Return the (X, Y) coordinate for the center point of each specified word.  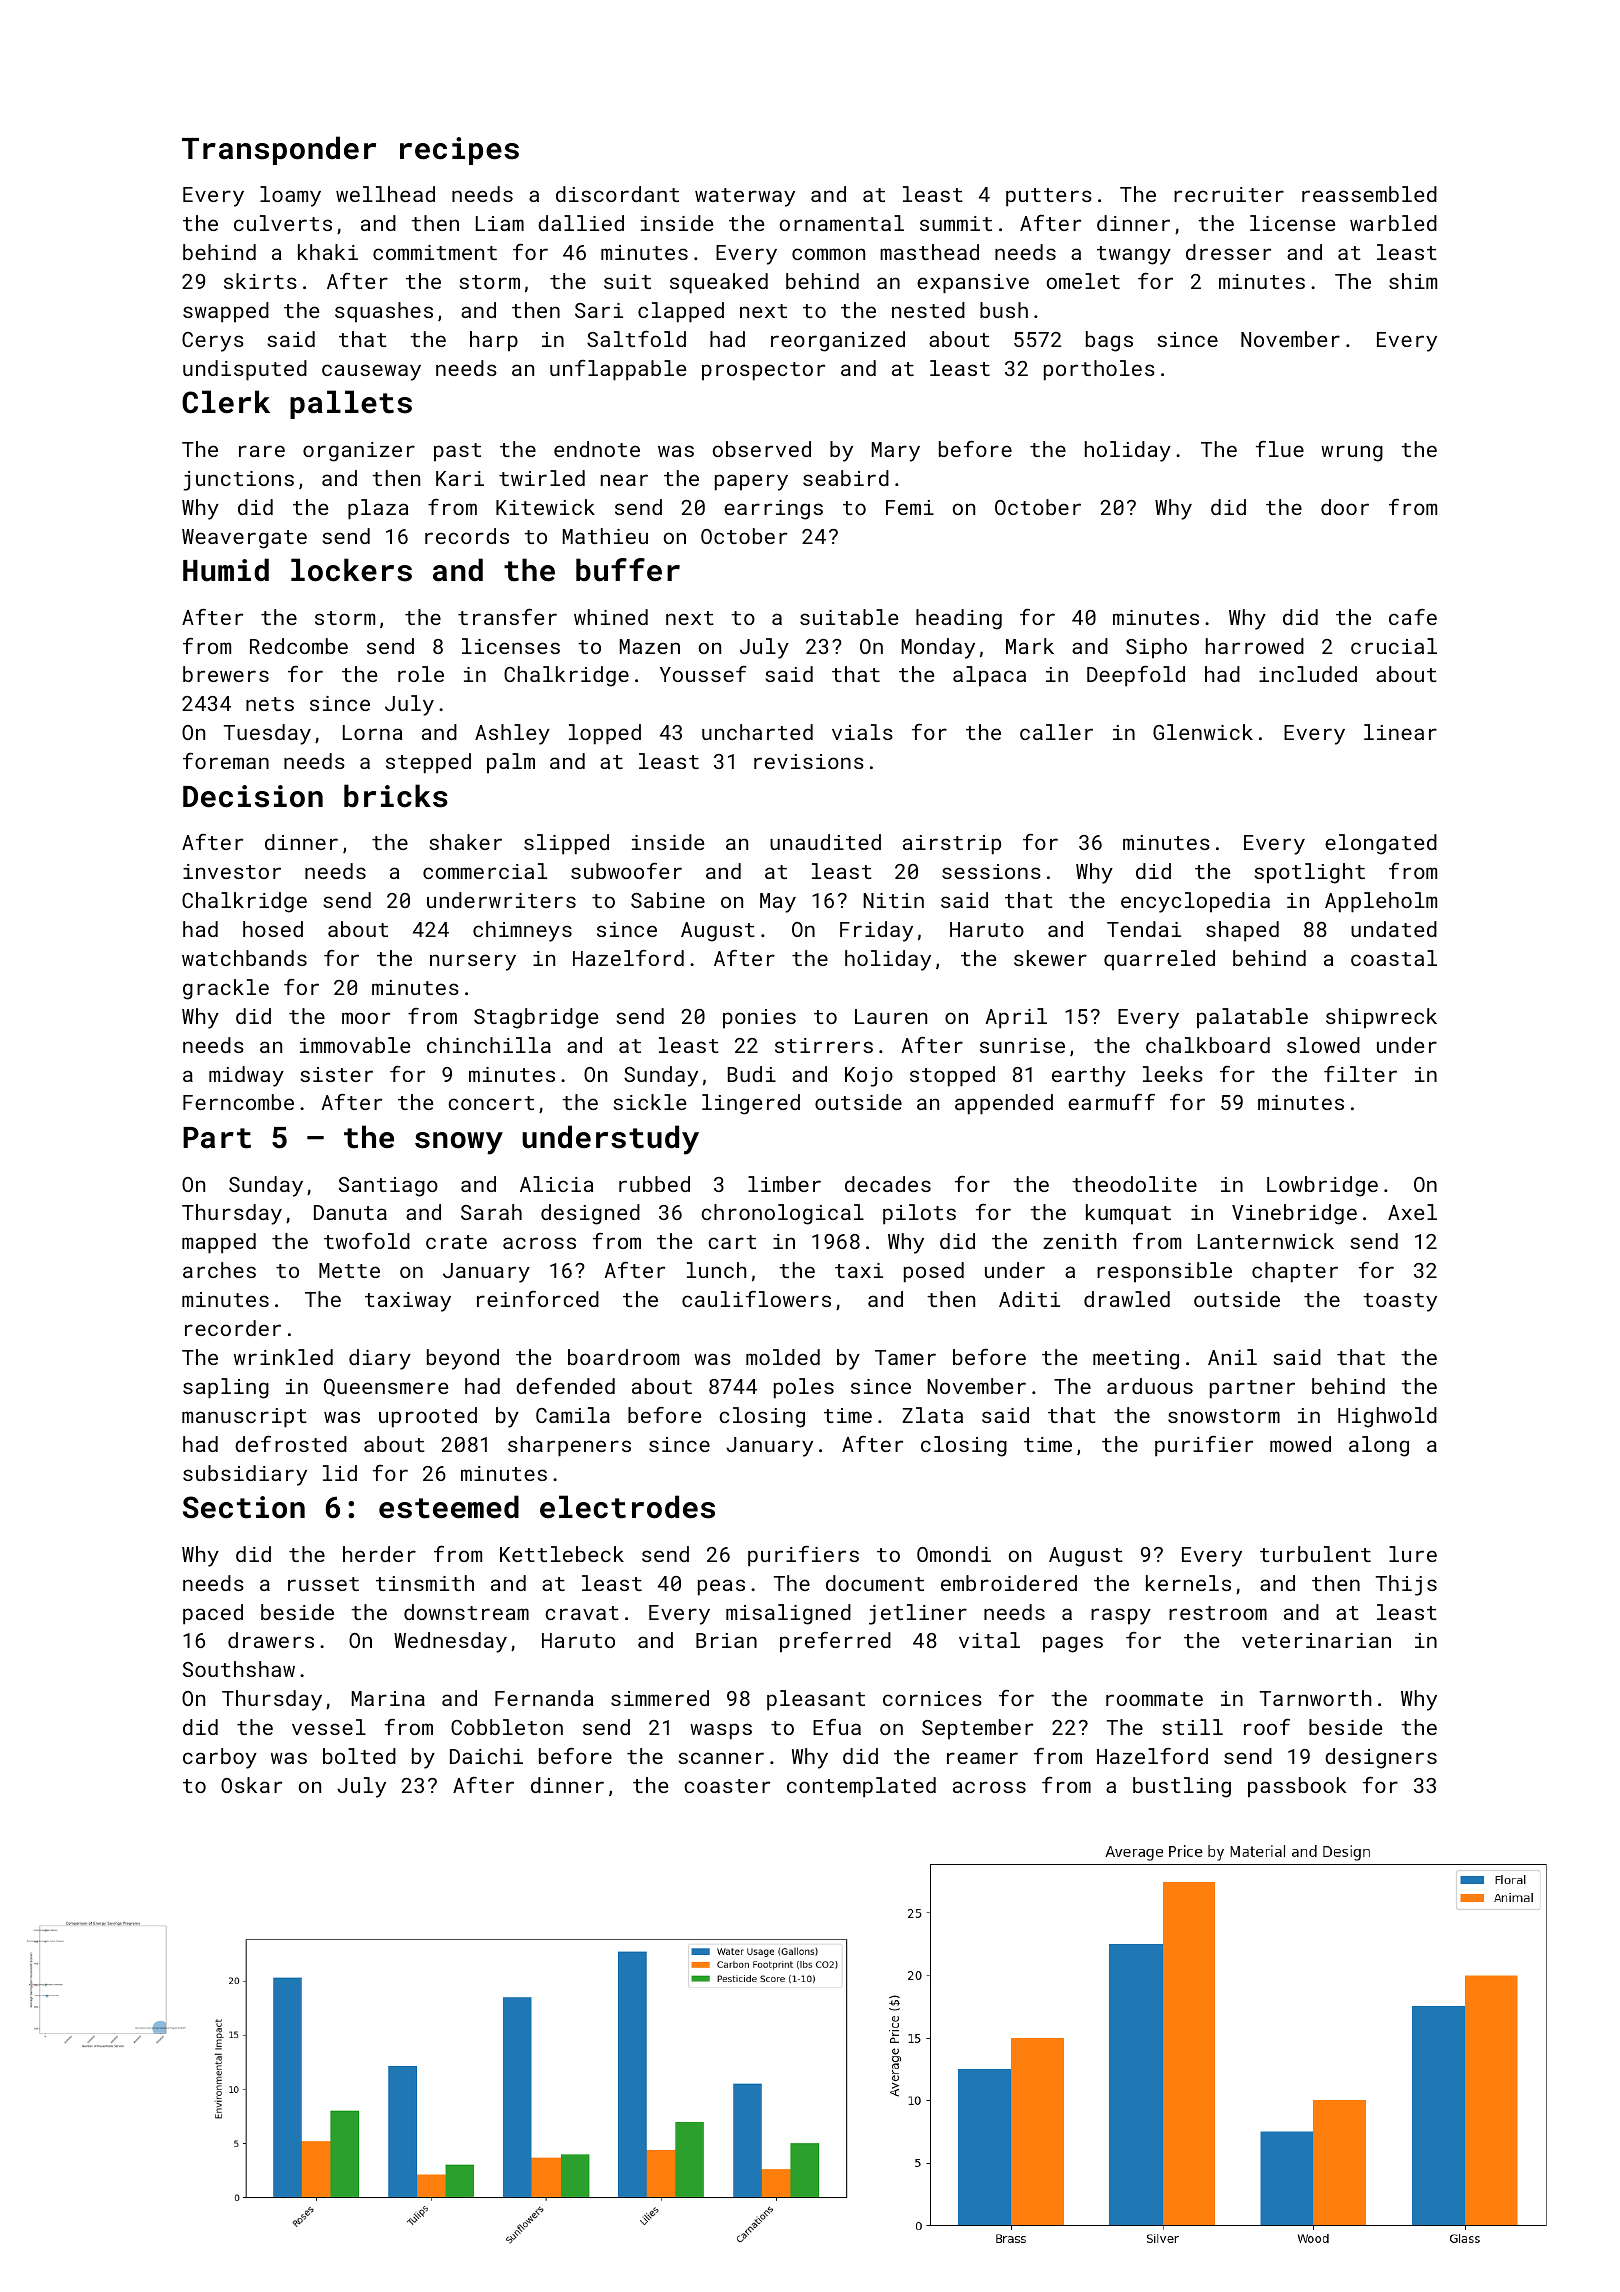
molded (783, 1357)
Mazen (650, 646)
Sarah (491, 1212)
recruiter (1229, 194)
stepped (428, 763)
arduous (1150, 1386)
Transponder (279, 150)
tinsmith (425, 1583)
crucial (1394, 646)
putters (1049, 197)
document (875, 1583)
